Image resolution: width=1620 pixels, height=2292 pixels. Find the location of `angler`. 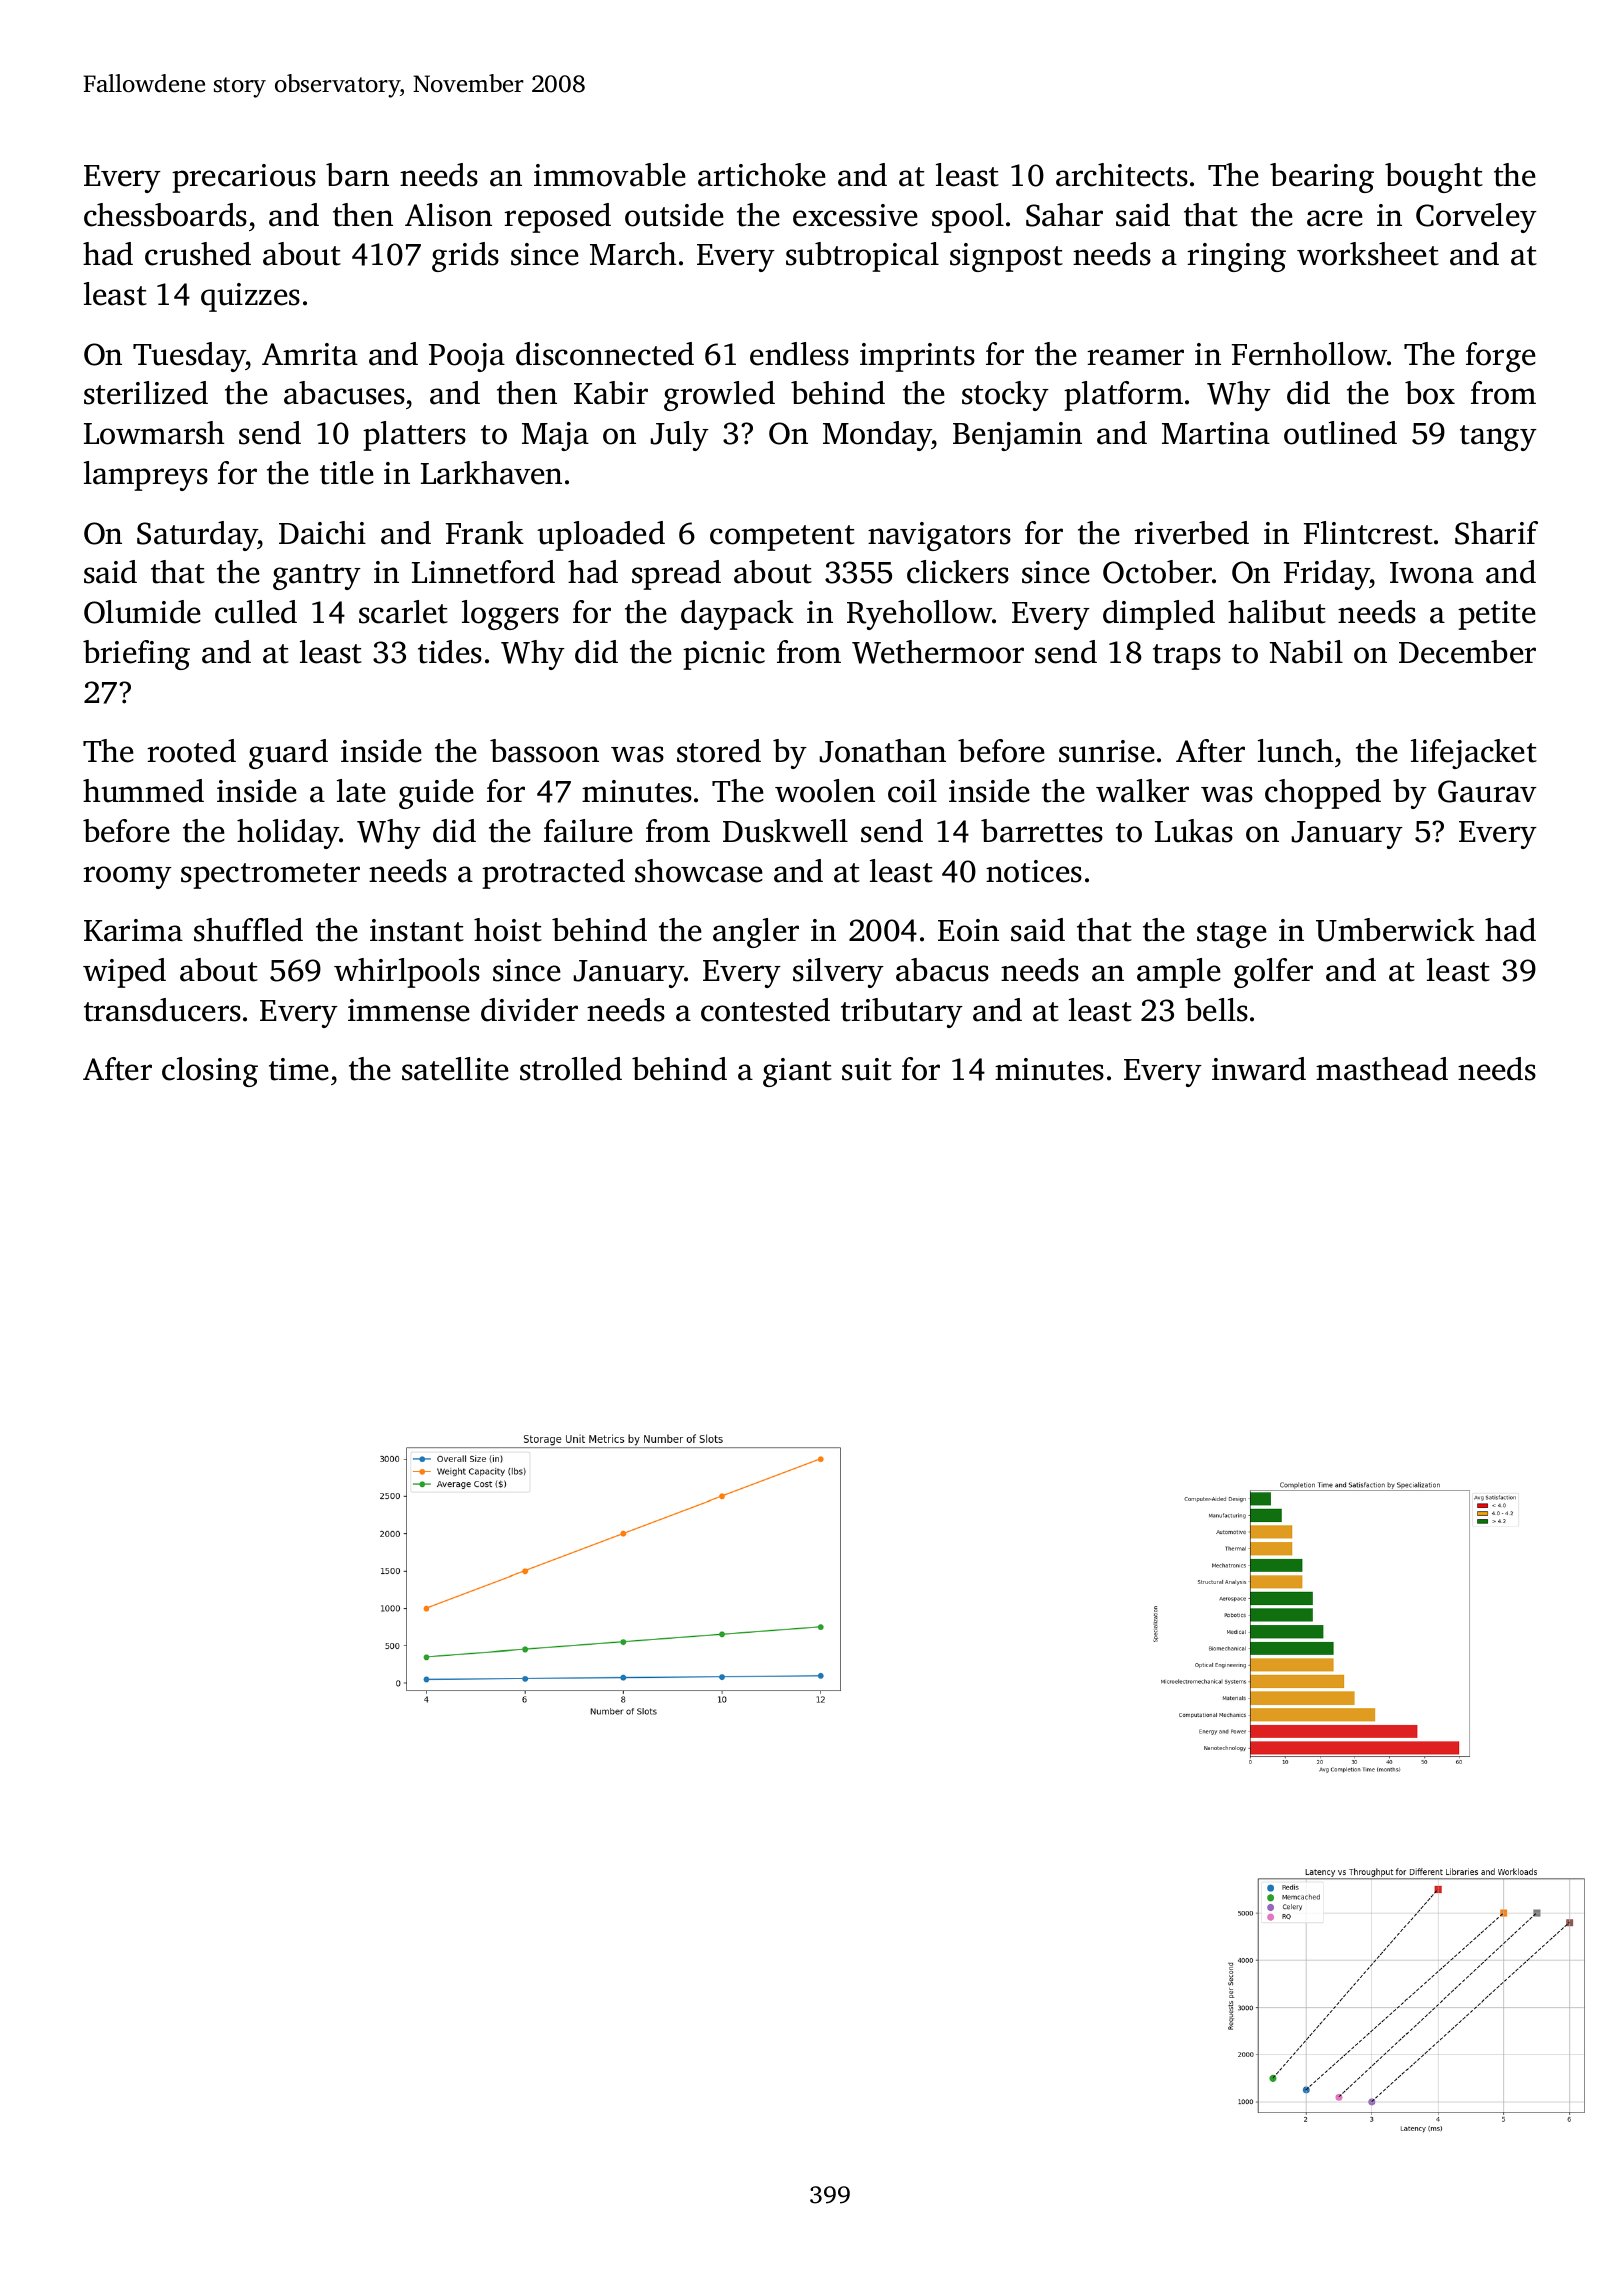

angler is located at coordinates (756, 933).
